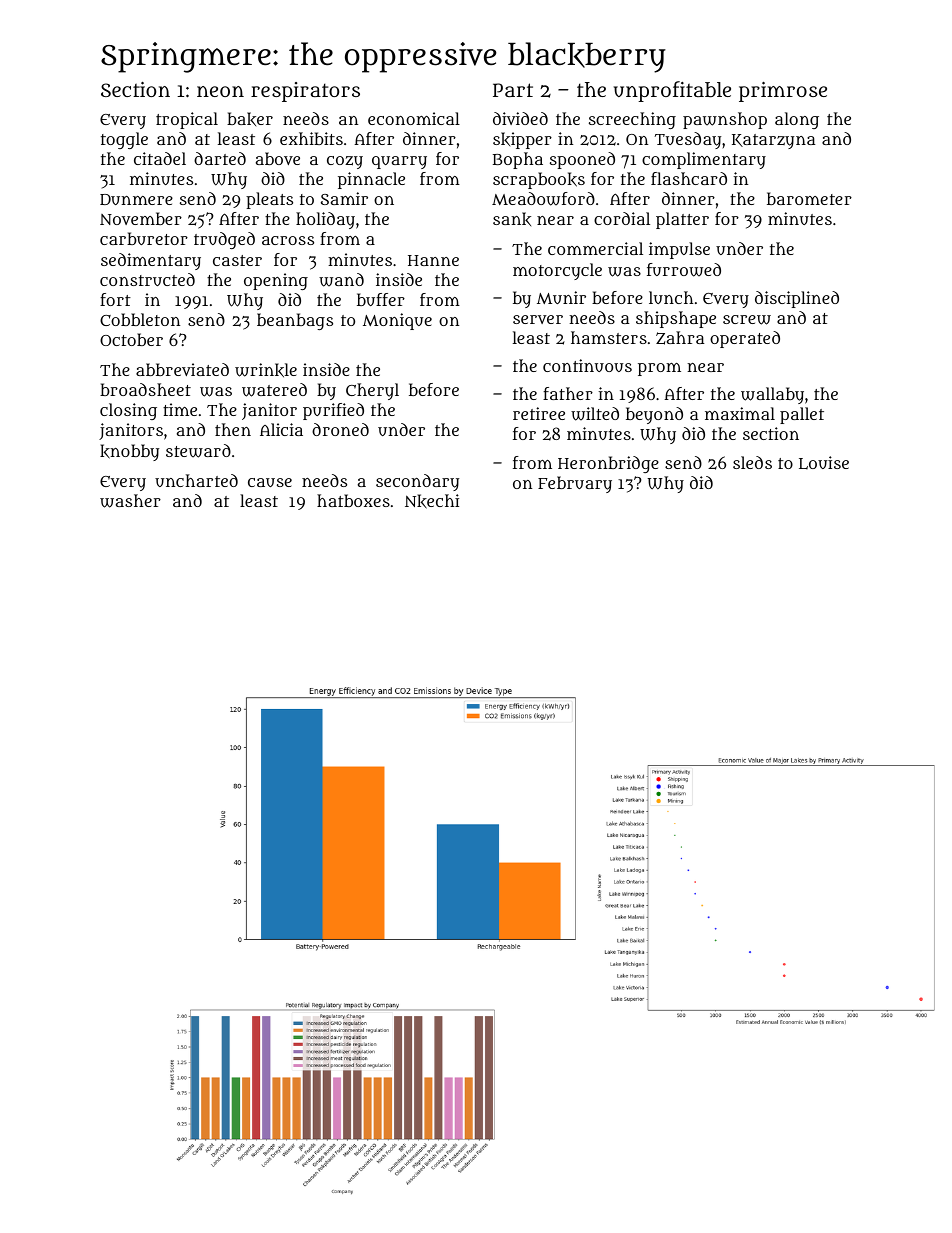 This screenshot has width=952, height=1233. I want to click on screw, so click(747, 320).
